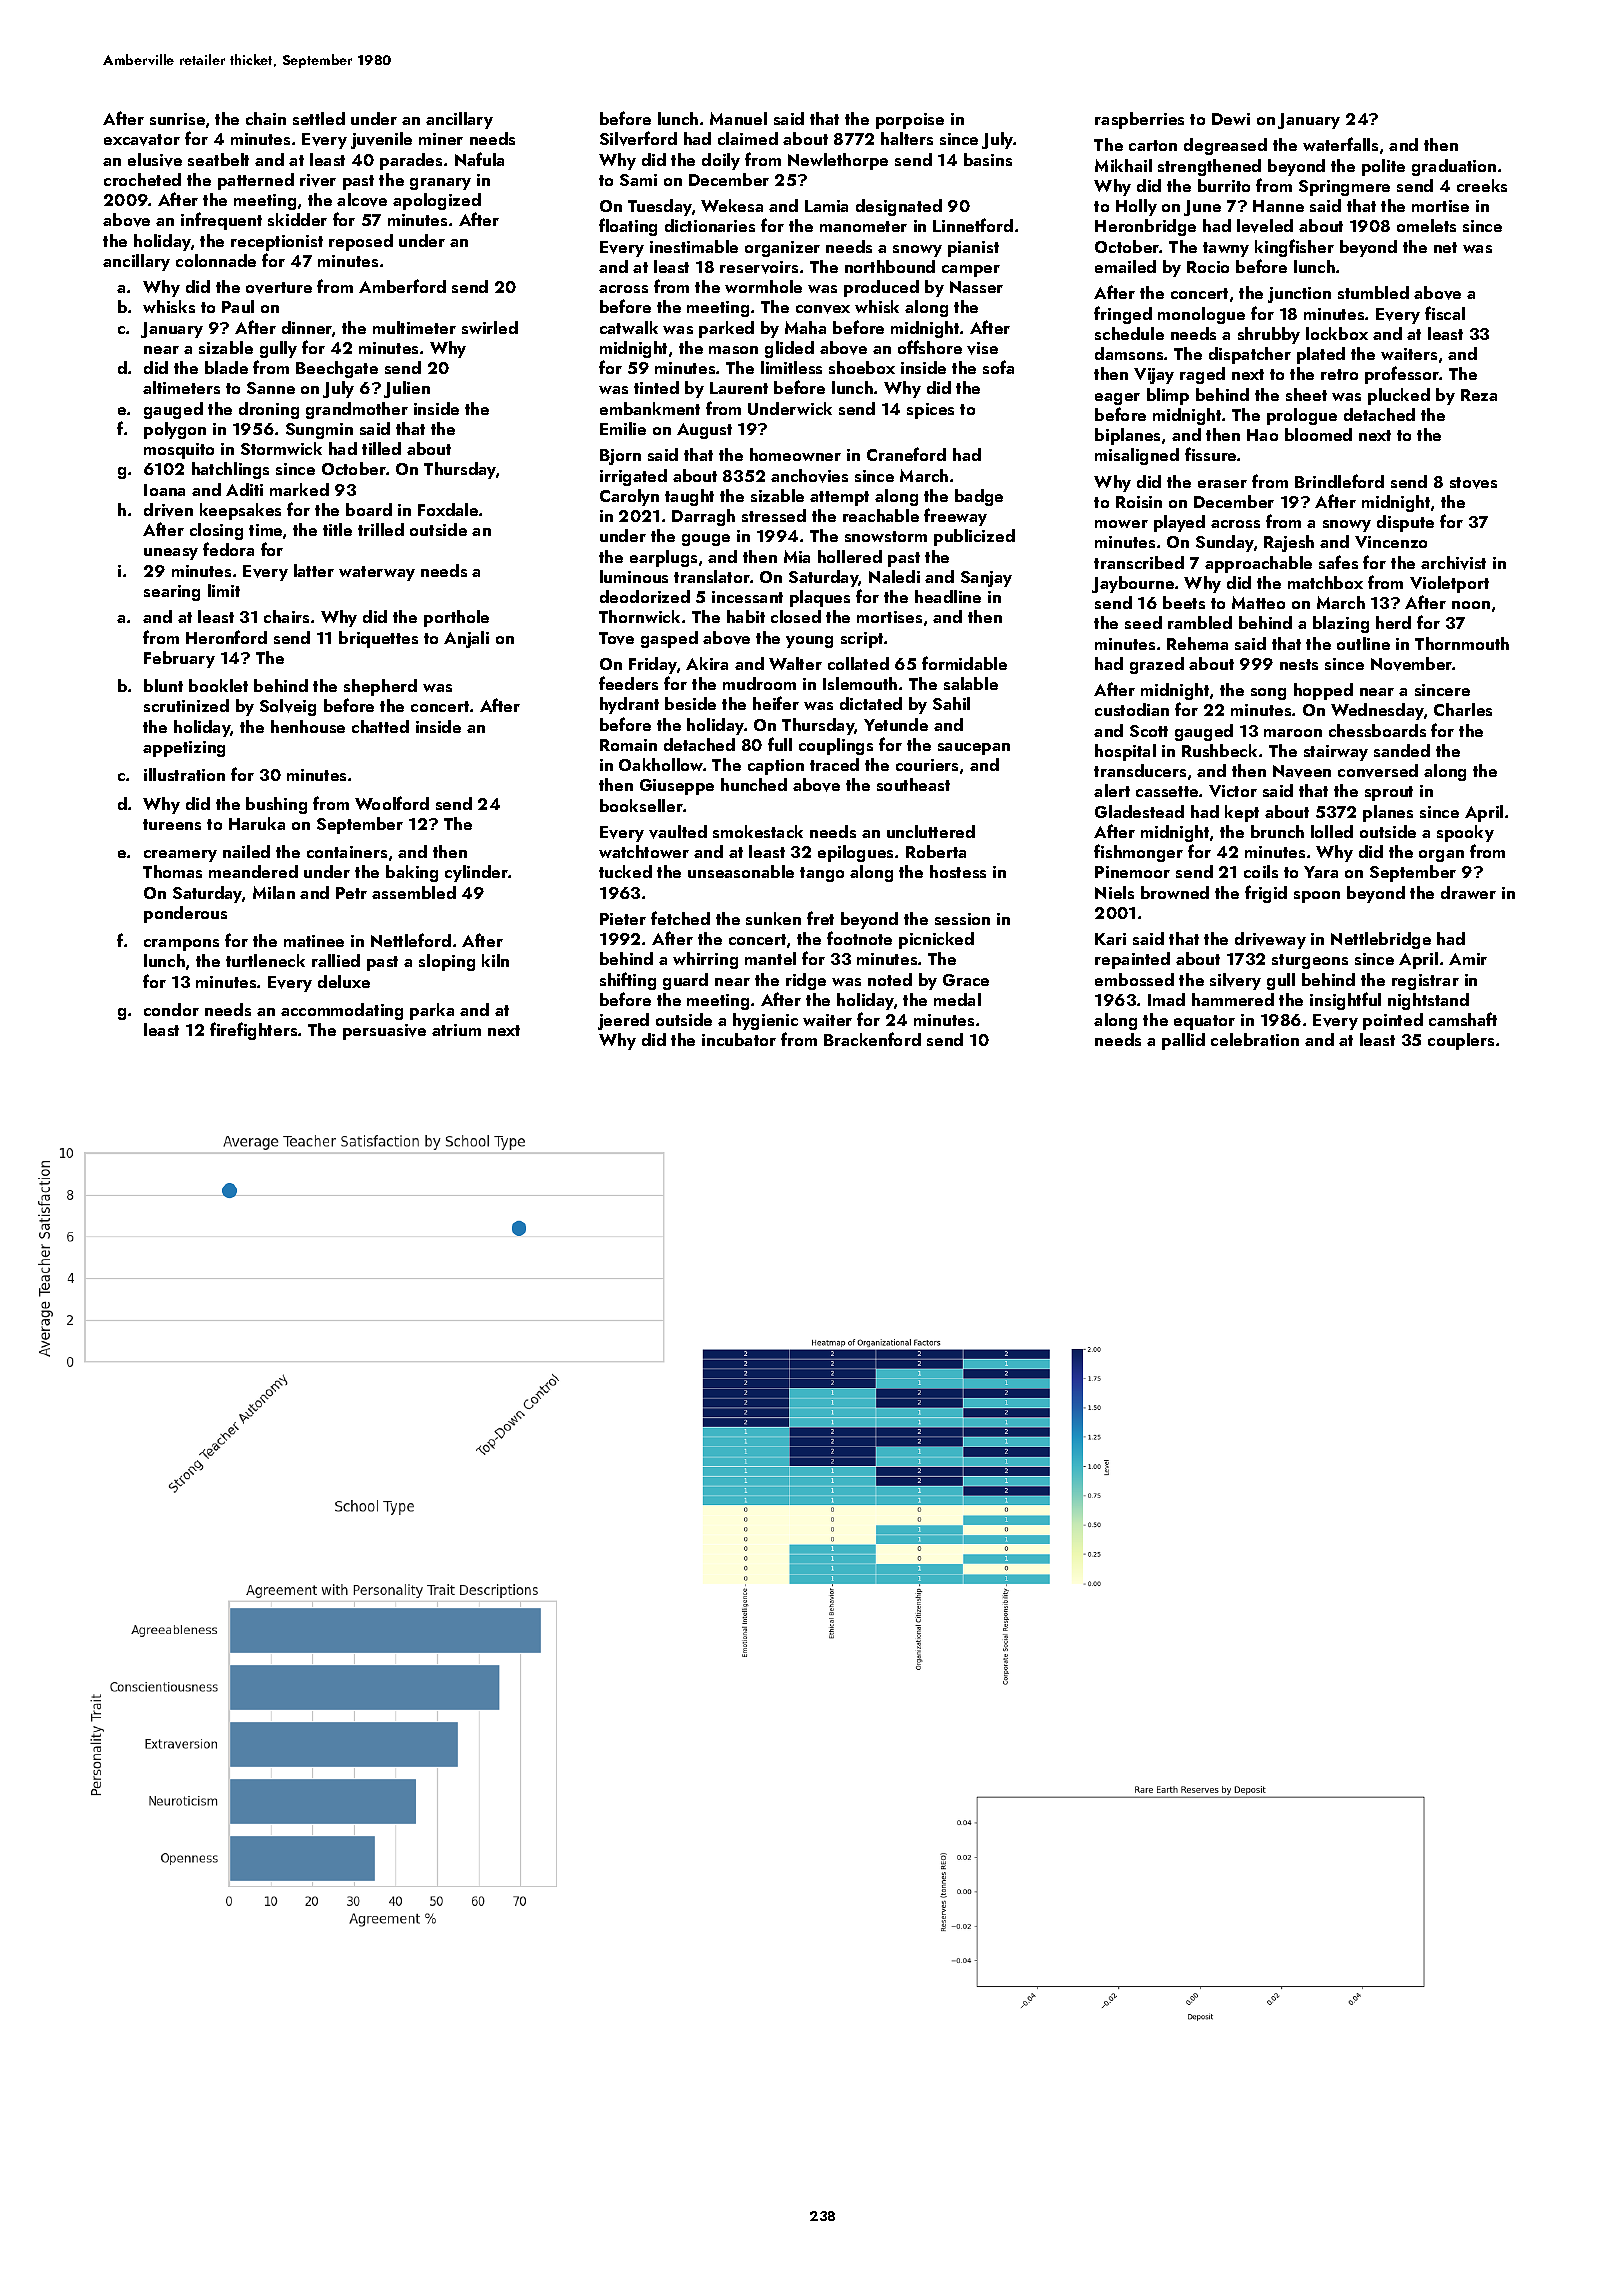  What do you see at coordinates (392, 803) in the screenshot?
I see `Woolford` at bounding box center [392, 803].
